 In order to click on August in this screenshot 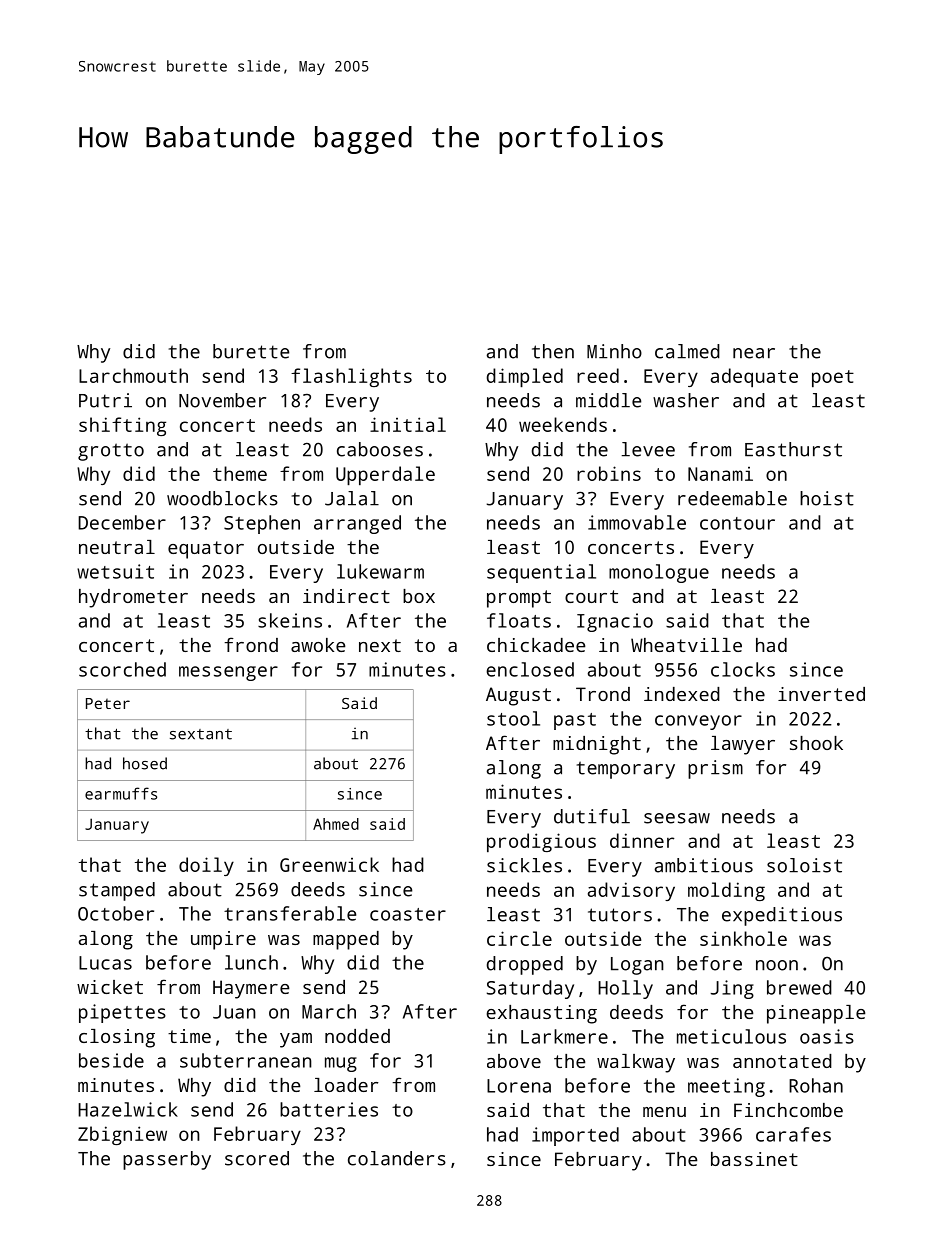, I will do `click(518, 696)`.
